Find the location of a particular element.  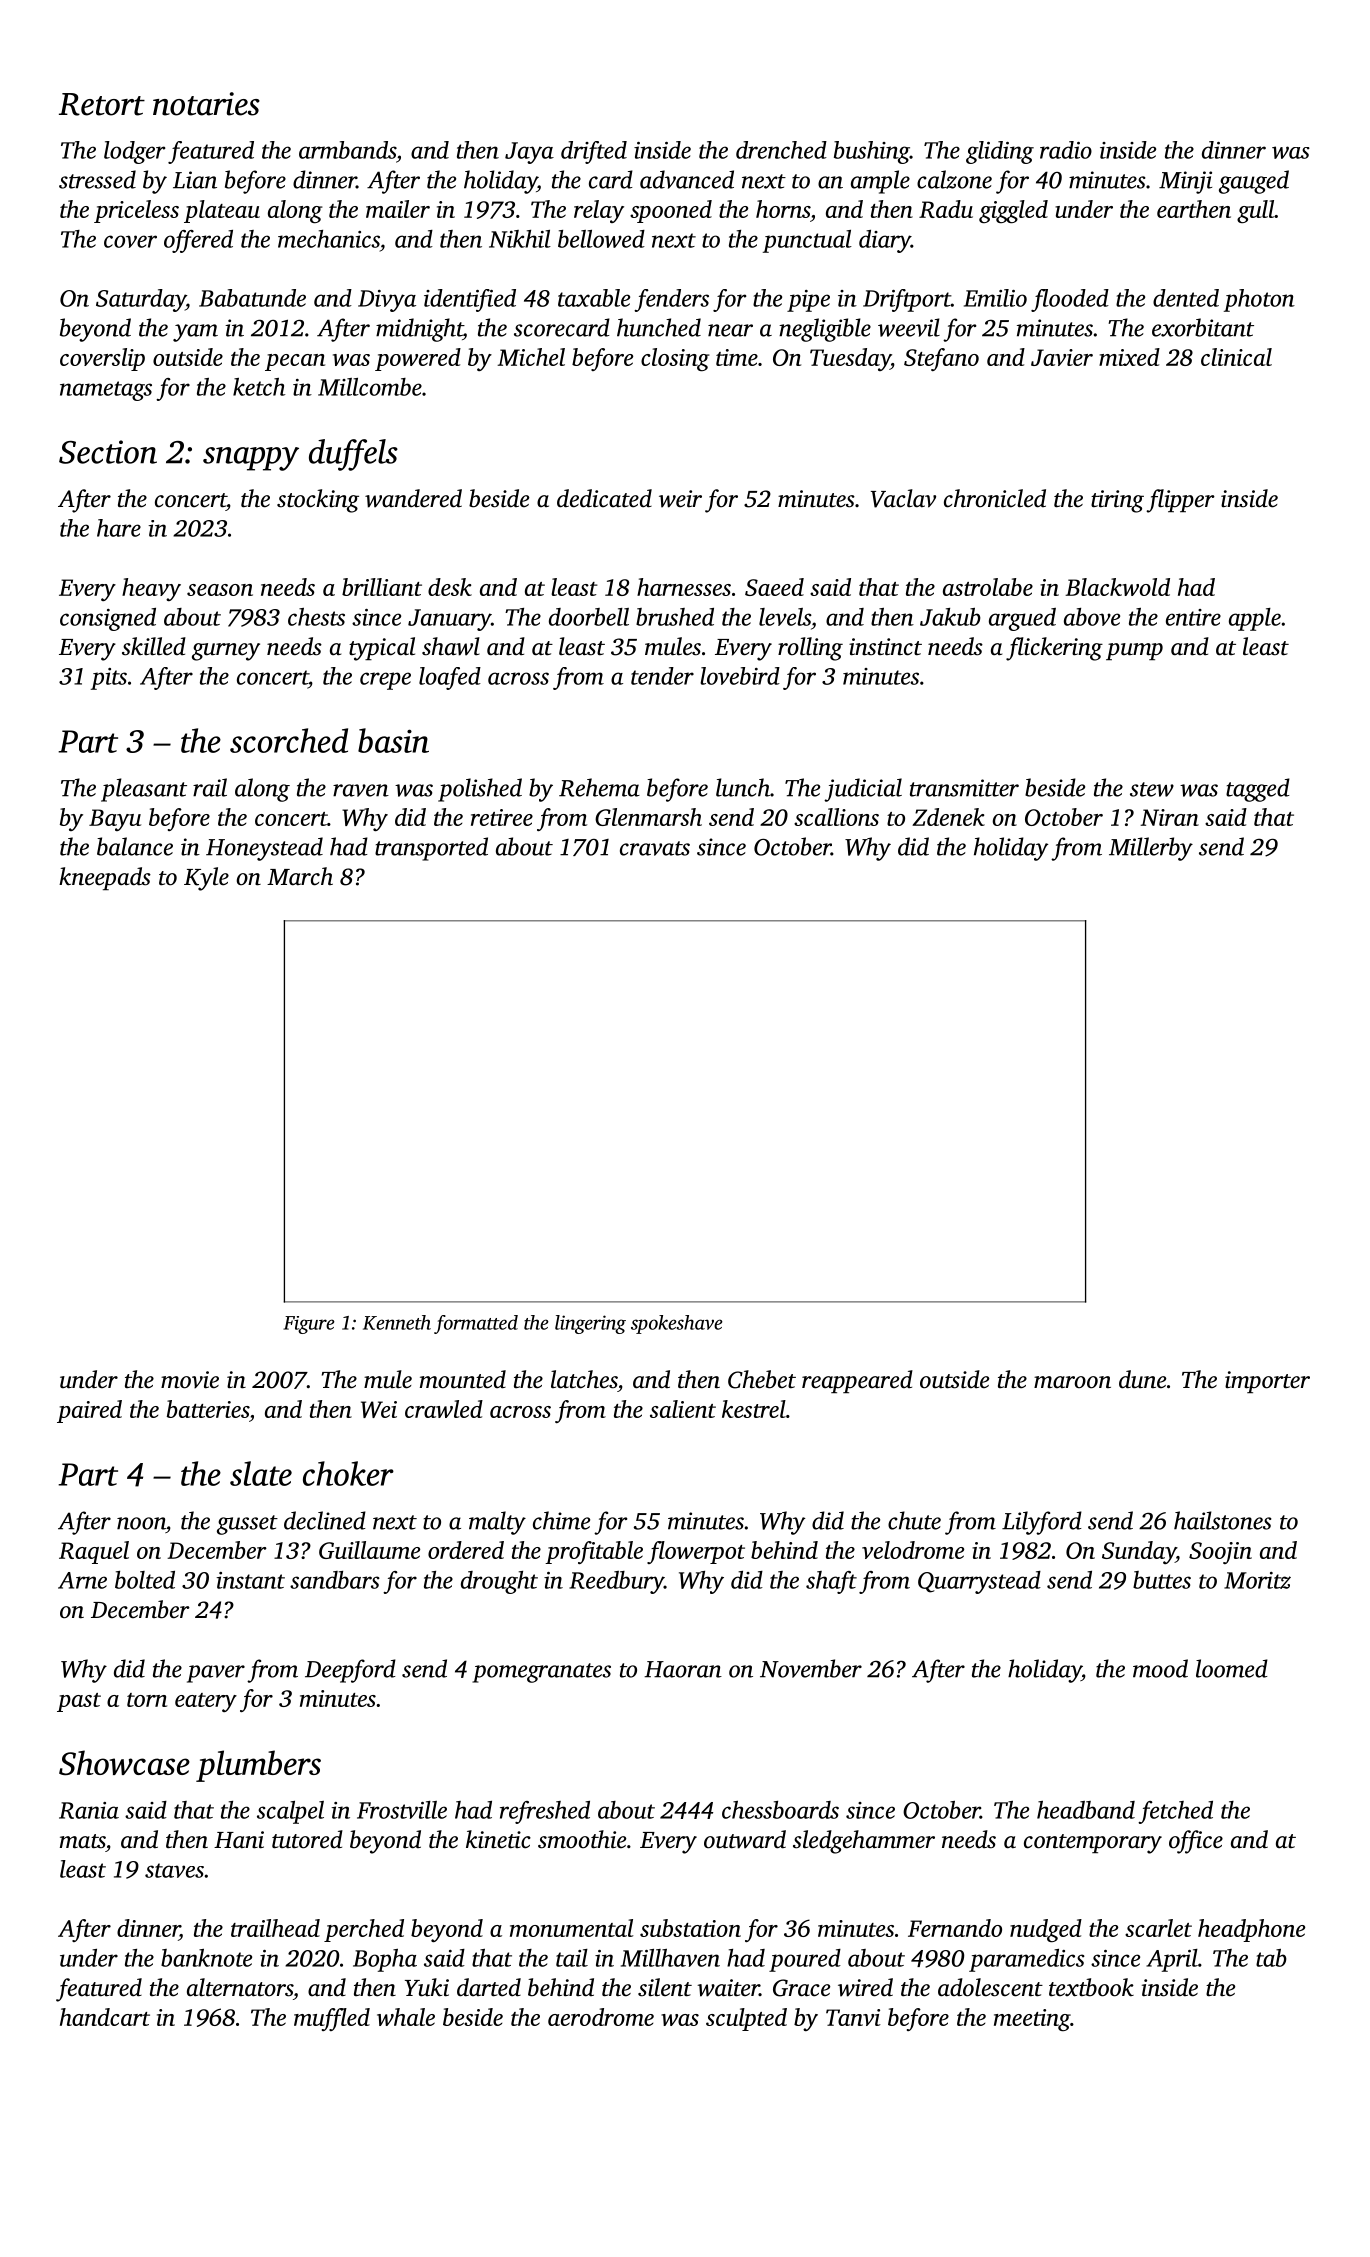

Figure is located at coordinates (309, 1325).
